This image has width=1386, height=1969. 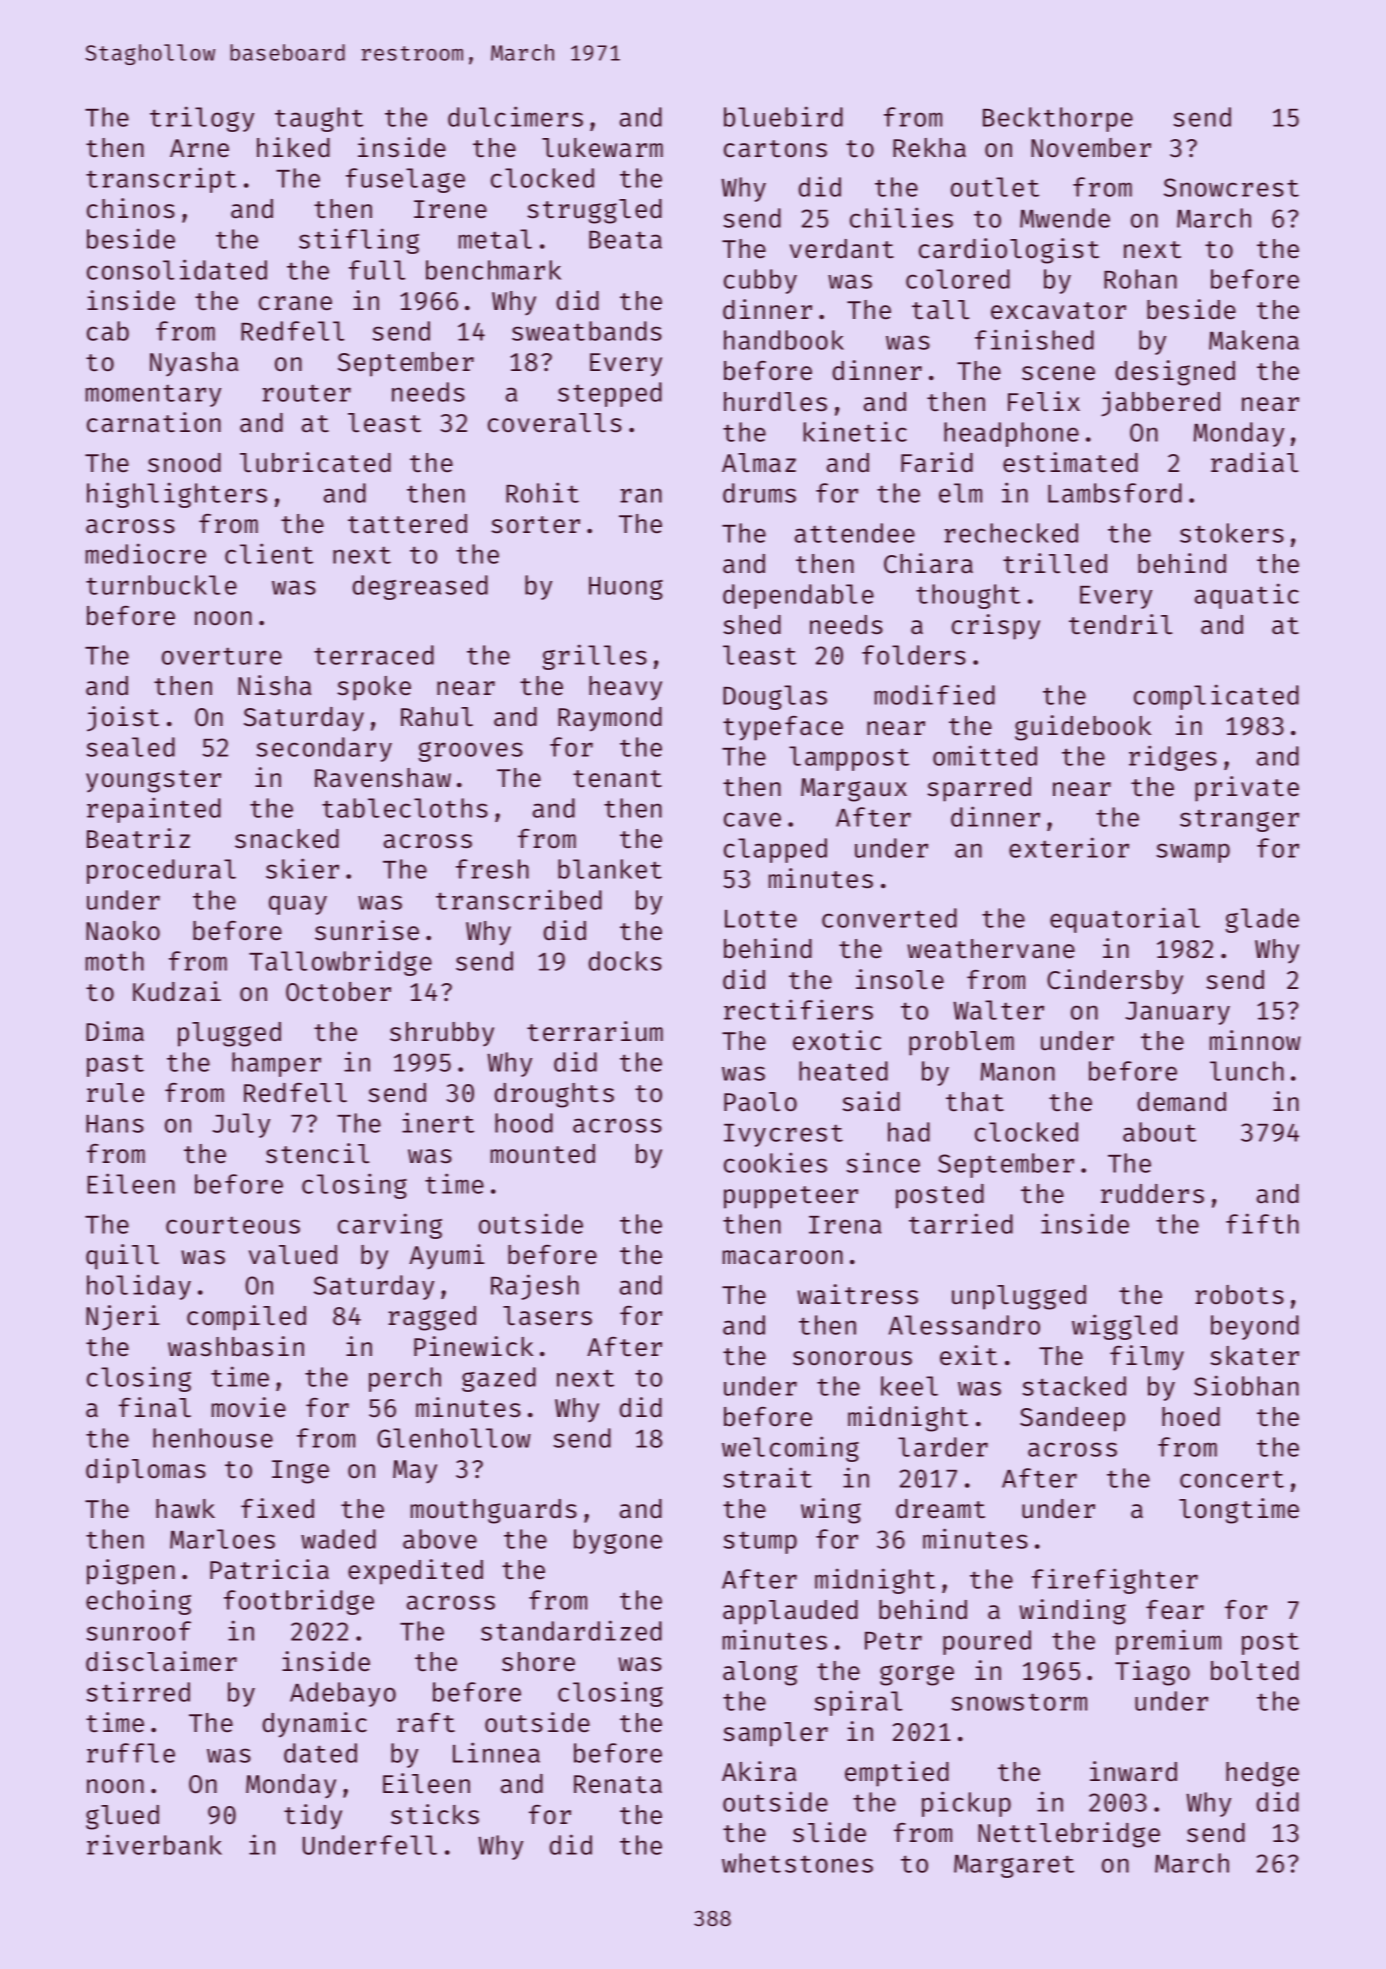 What do you see at coordinates (319, 119) in the image?
I see `taught` at bounding box center [319, 119].
